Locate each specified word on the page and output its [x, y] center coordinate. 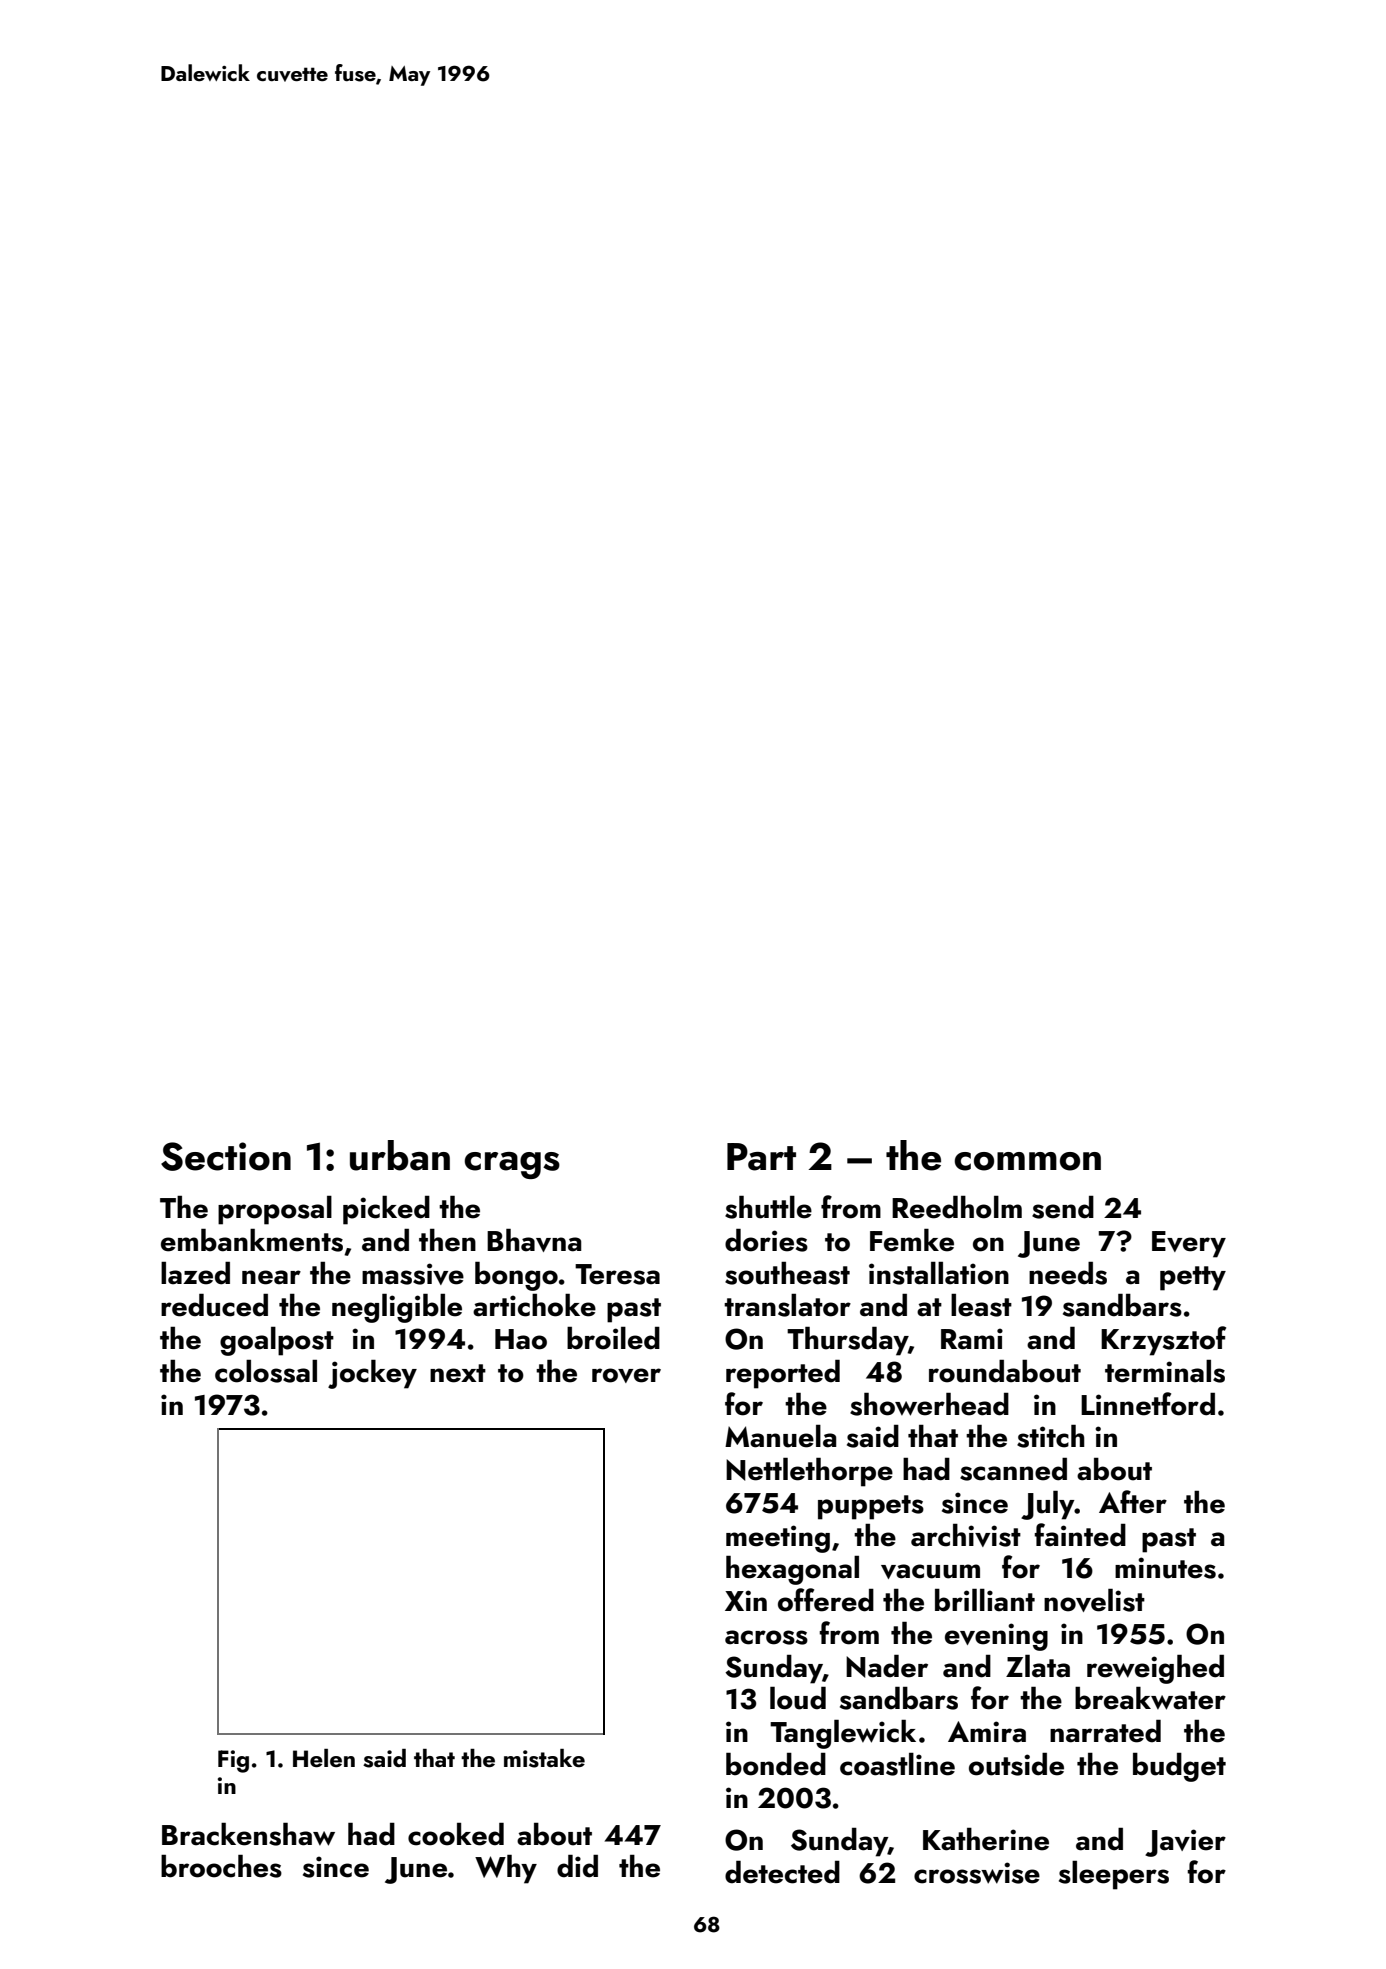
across [766, 1637]
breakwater [1150, 1698]
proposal [275, 1210]
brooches [221, 1866]
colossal [266, 1371]
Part [761, 1157]
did [577, 1866]
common [1027, 1161]
